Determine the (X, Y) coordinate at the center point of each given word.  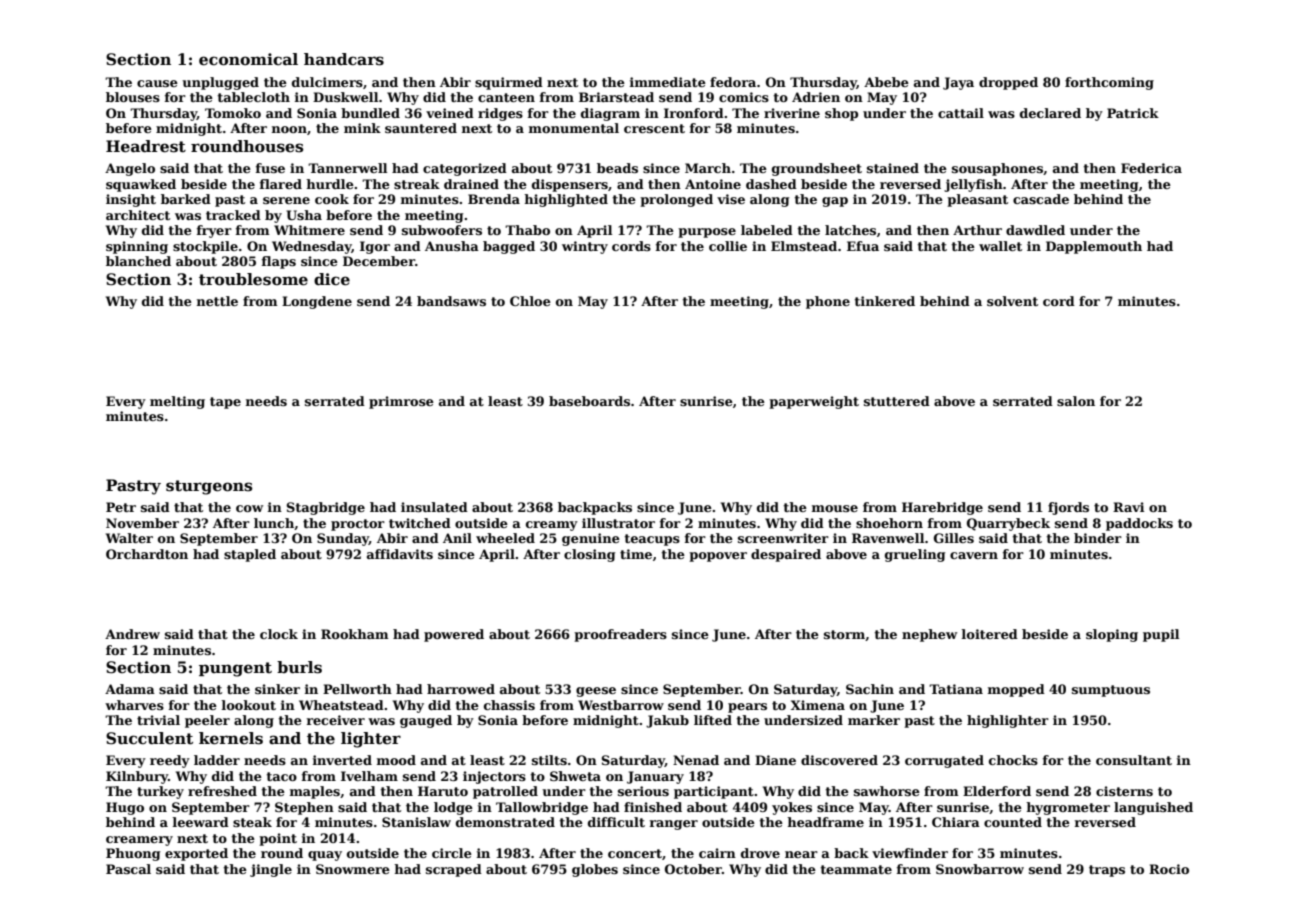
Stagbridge (326, 508)
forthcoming (1109, 83)
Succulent (149, 738)
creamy (552, 526)
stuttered (897, 401)
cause (157, 83)
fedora (733, 82)
